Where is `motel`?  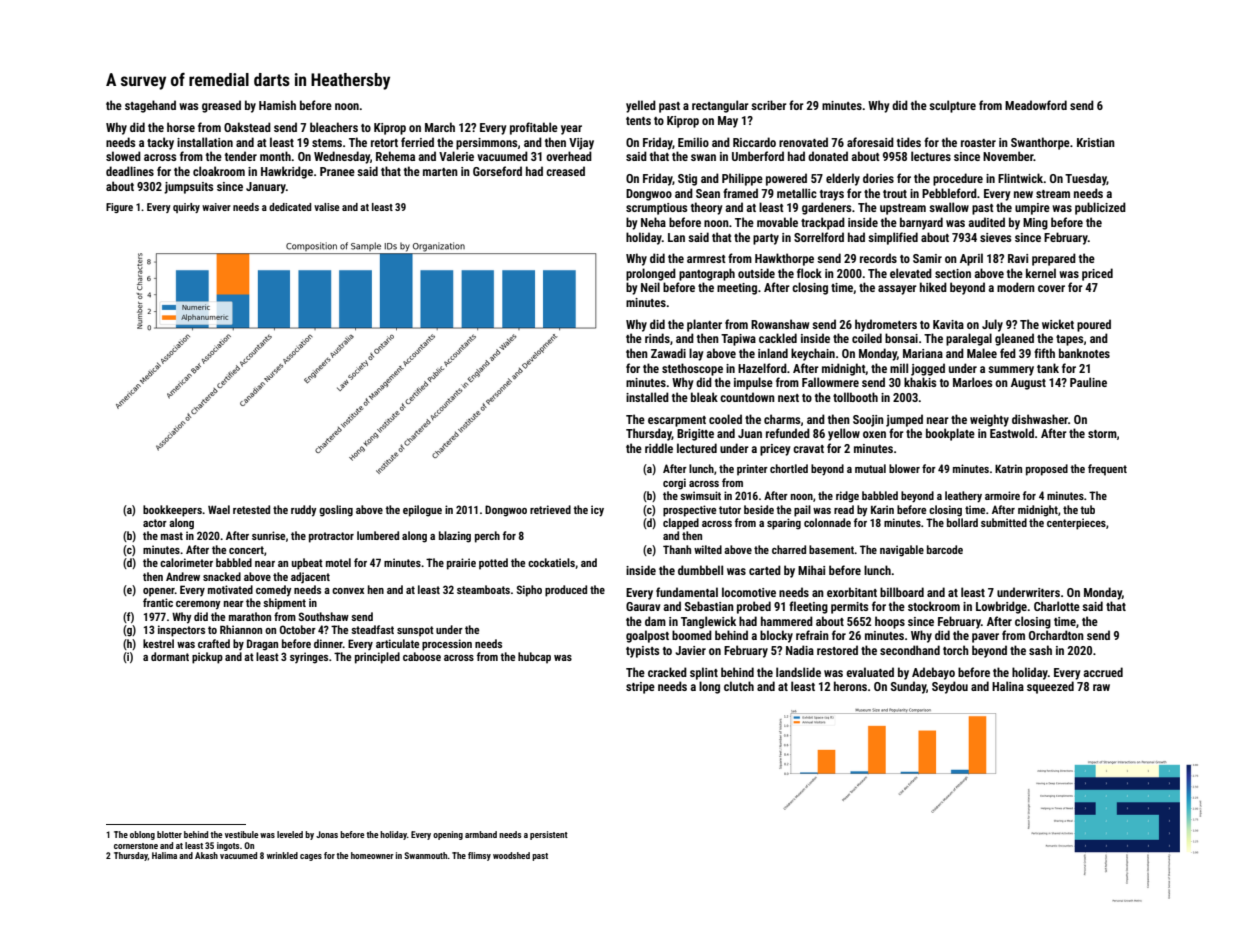
motel is located at coordinates (338, 562).
